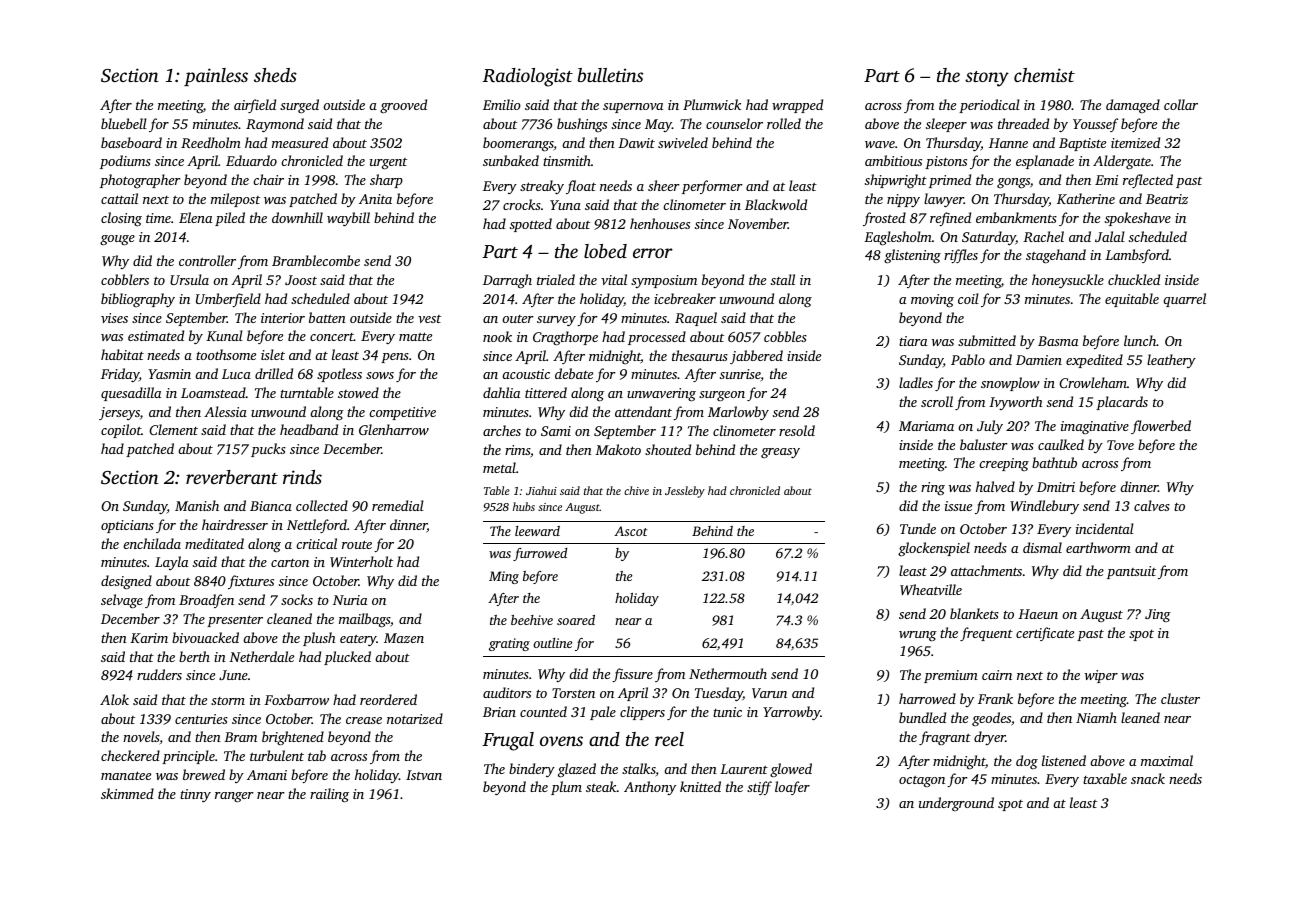  Describe the element at coordinates (275, 75) in the image. I see `sheds` at that location.
